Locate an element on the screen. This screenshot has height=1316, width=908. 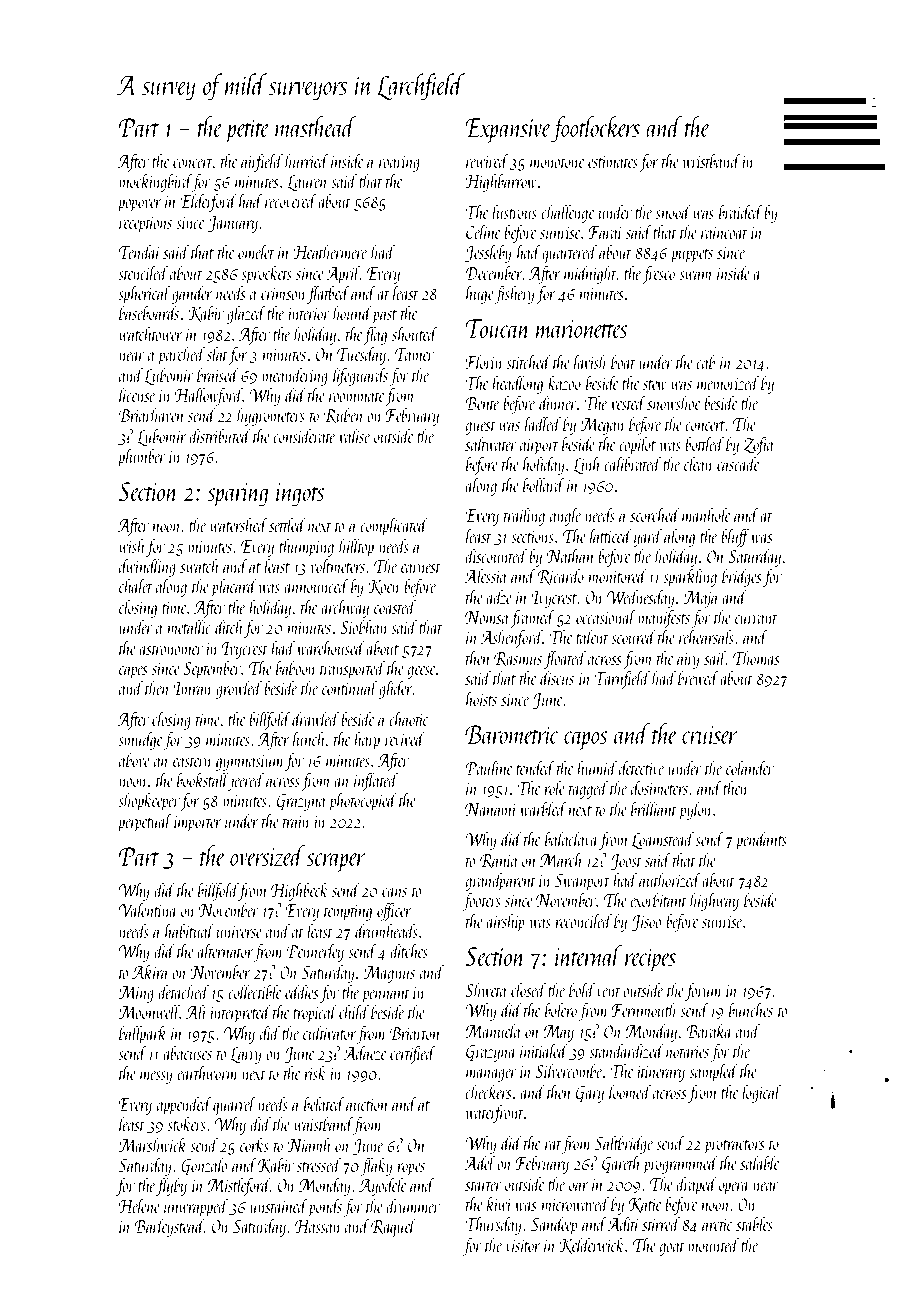
Barleystead is located at coordinates (169, 1227).
